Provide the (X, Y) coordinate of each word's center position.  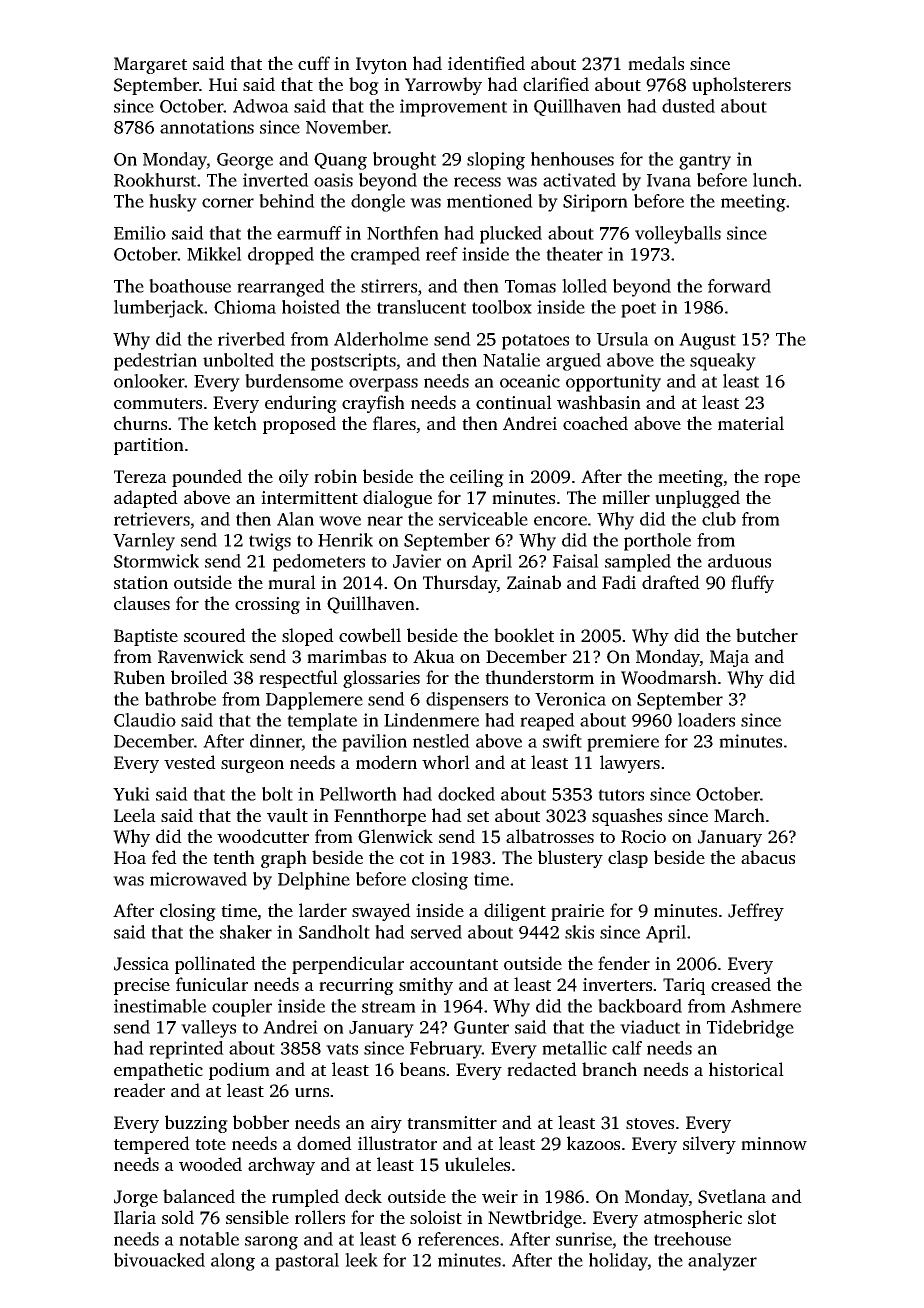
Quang (340, 161)
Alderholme (381, 339)
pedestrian (155, 362)
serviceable (483, 519)
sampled (638, 563)
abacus (768, 857)
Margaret (150, 65)
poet (638, 310)
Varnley (144, 542)
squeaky (723, 362)
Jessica (141, 964)
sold (178, 1217)
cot (412, 858)
